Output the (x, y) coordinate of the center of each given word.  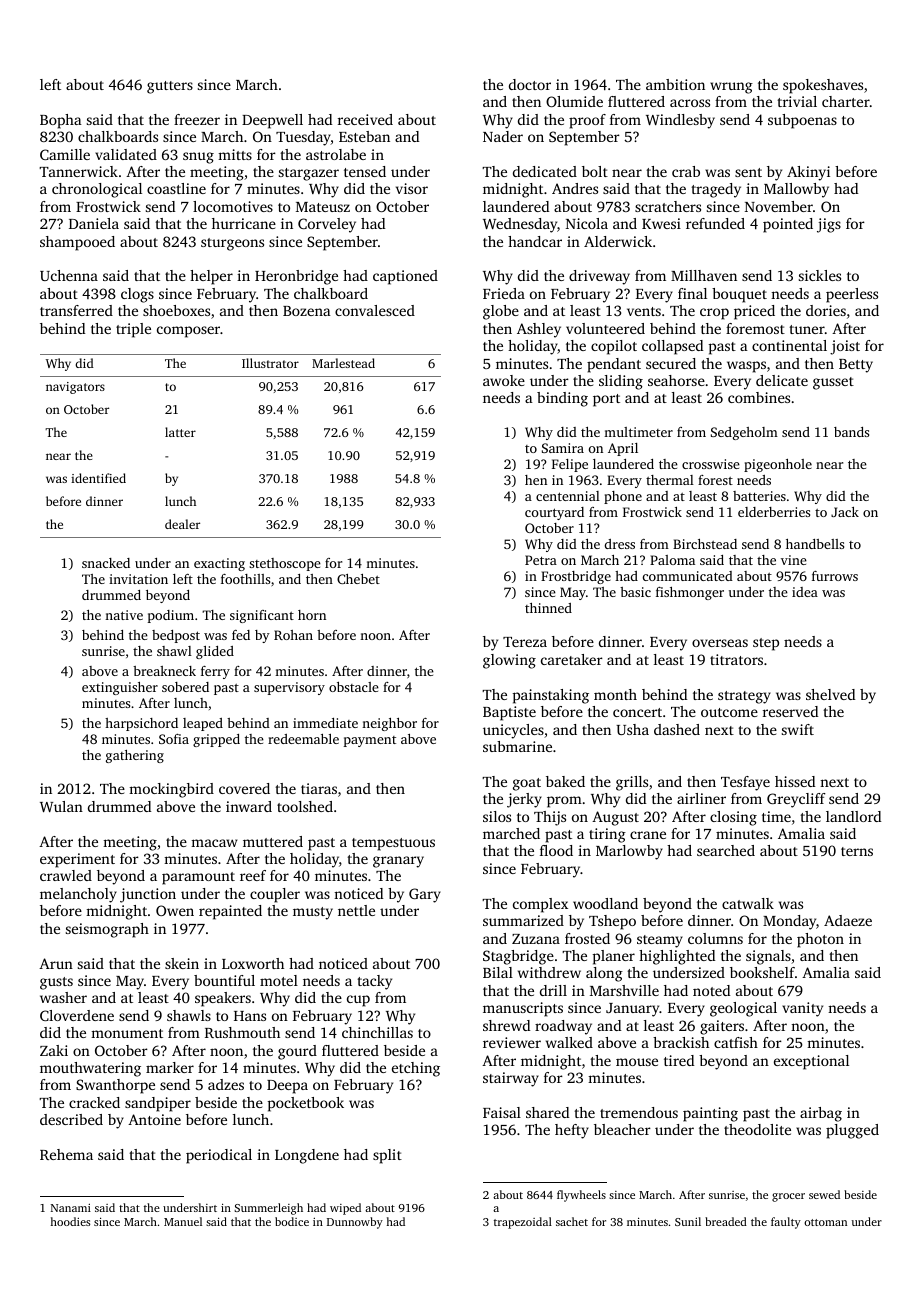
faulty (786, 1223)
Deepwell (272, 121)
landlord (853, 816)
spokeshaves (823, 86)
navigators (75, 388)
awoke (504, 380)
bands (851, 432)
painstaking (551, 696)
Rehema (66, 1154)
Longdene (307, 1156)
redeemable (303, 739)
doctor (530, 84)
